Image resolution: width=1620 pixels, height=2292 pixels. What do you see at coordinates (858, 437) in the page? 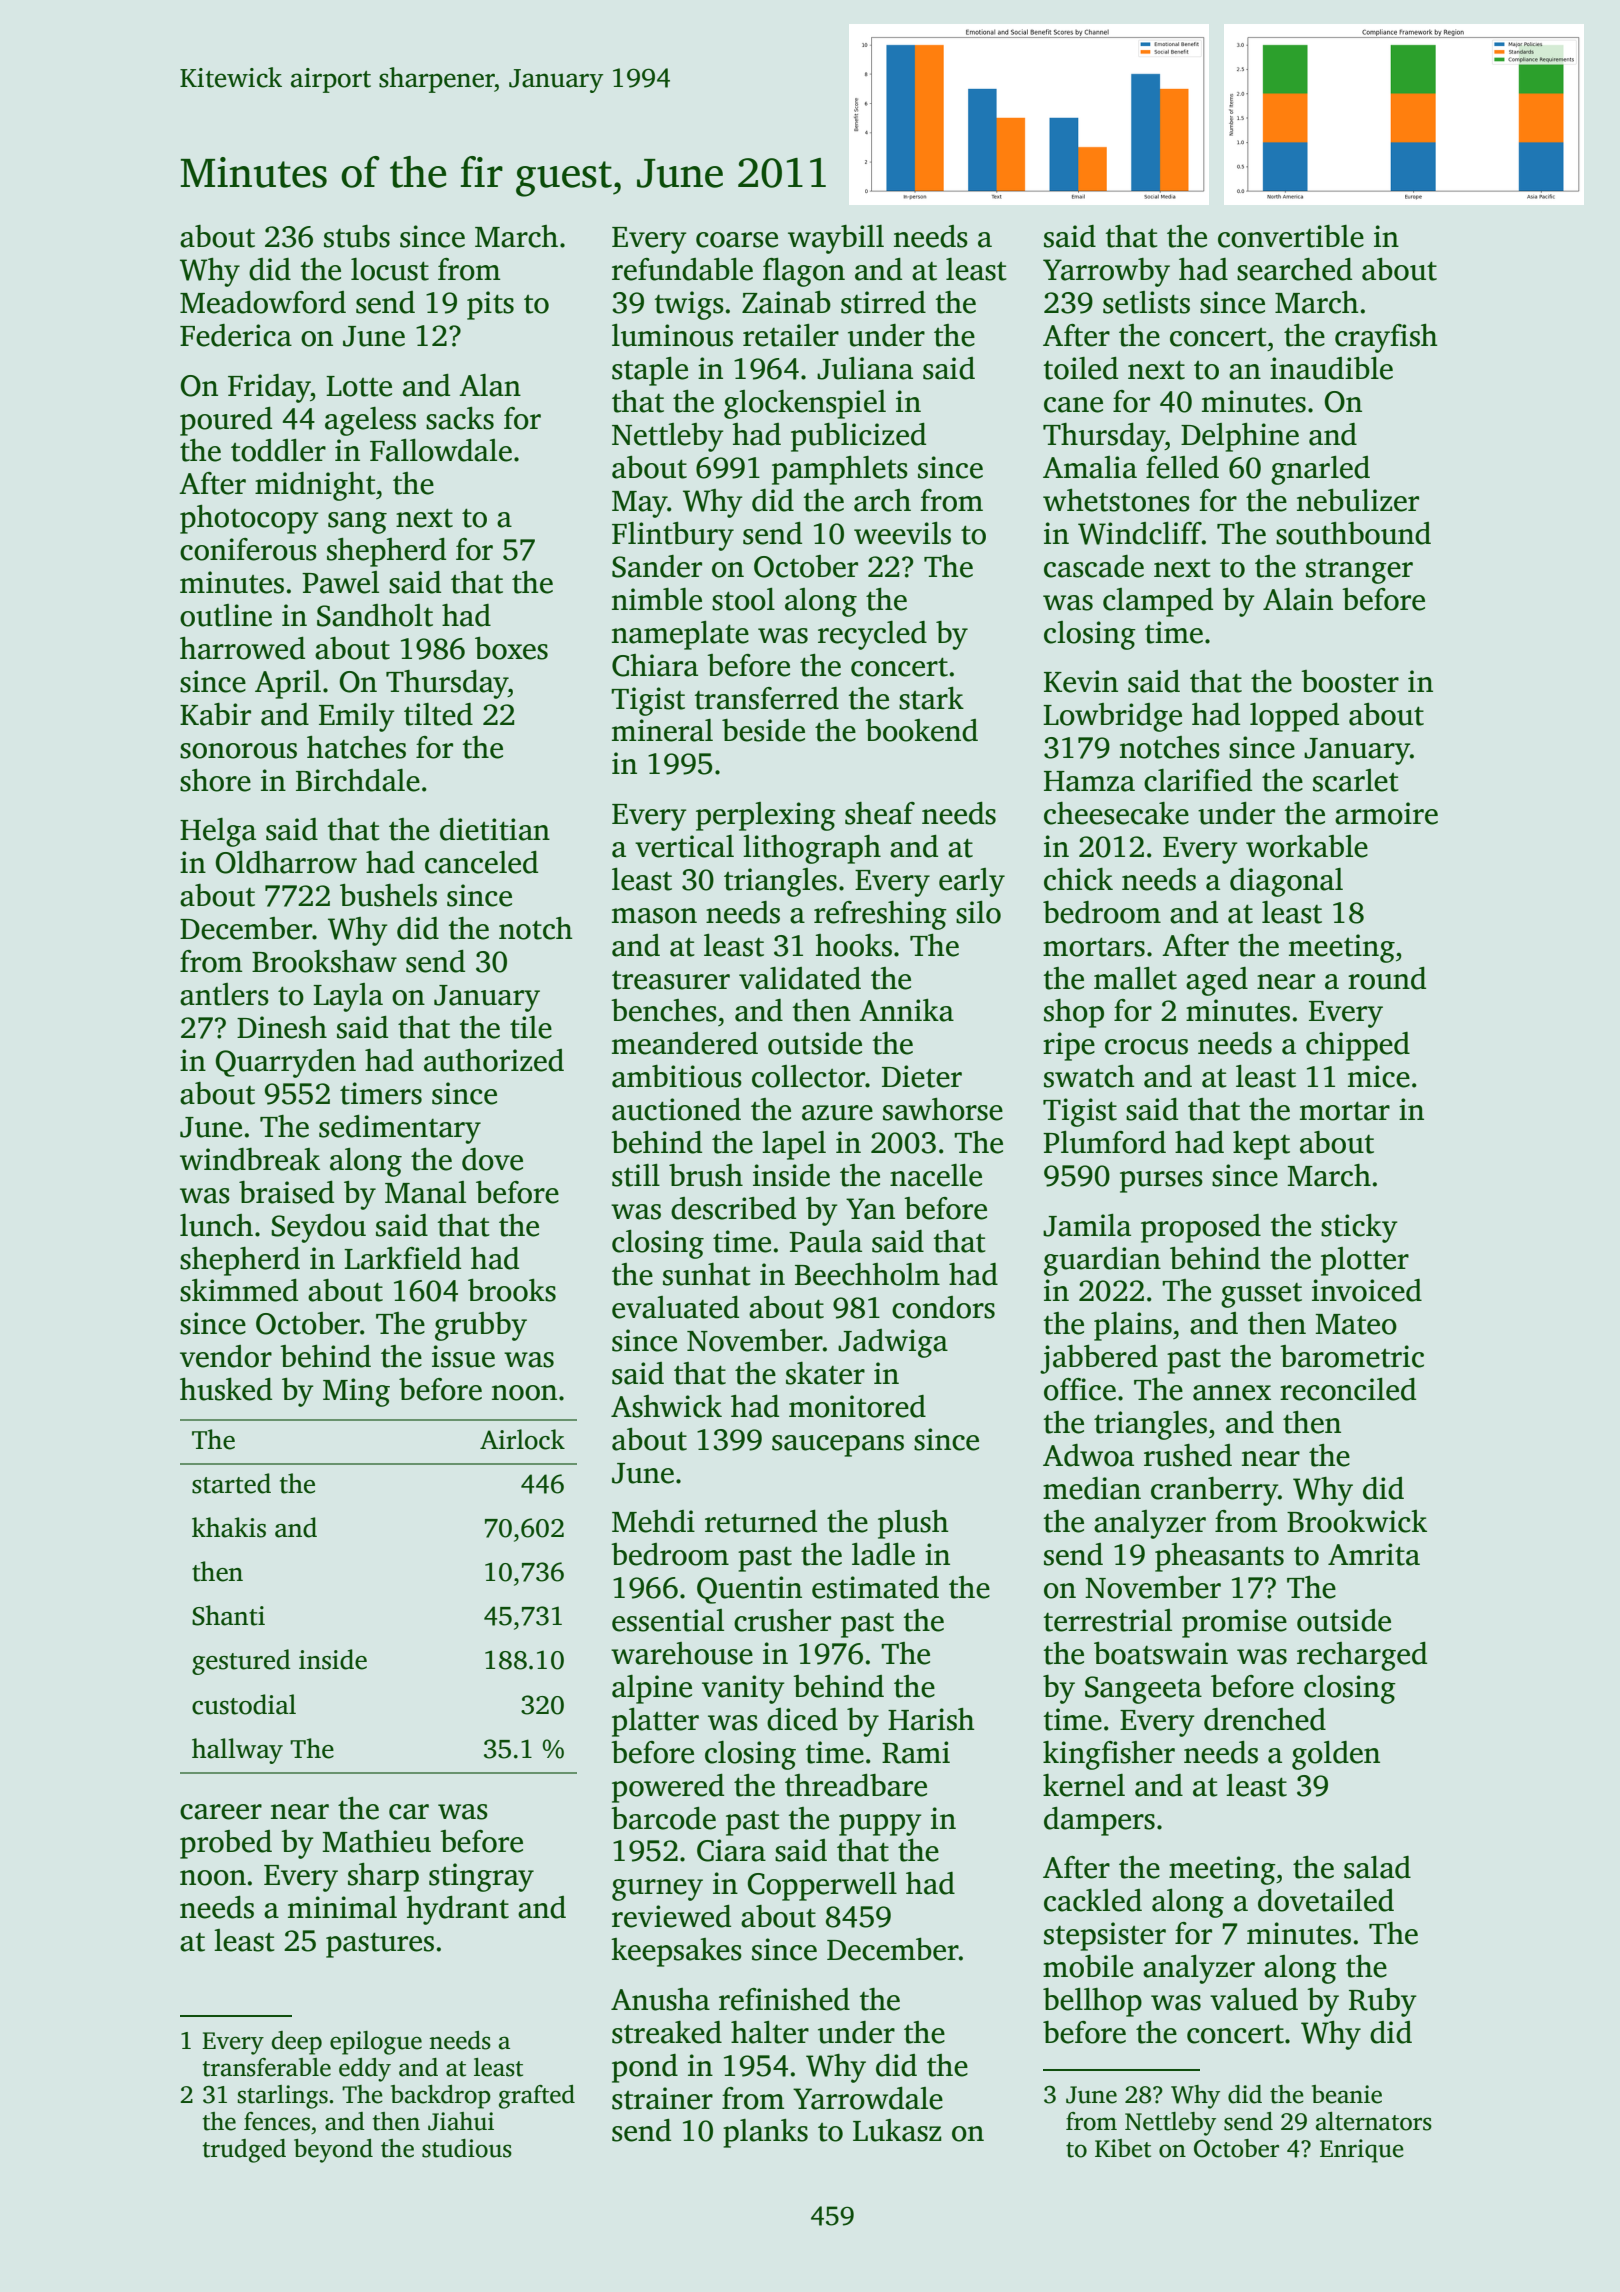
I see `publicized` at bounding box center [858, 437].
